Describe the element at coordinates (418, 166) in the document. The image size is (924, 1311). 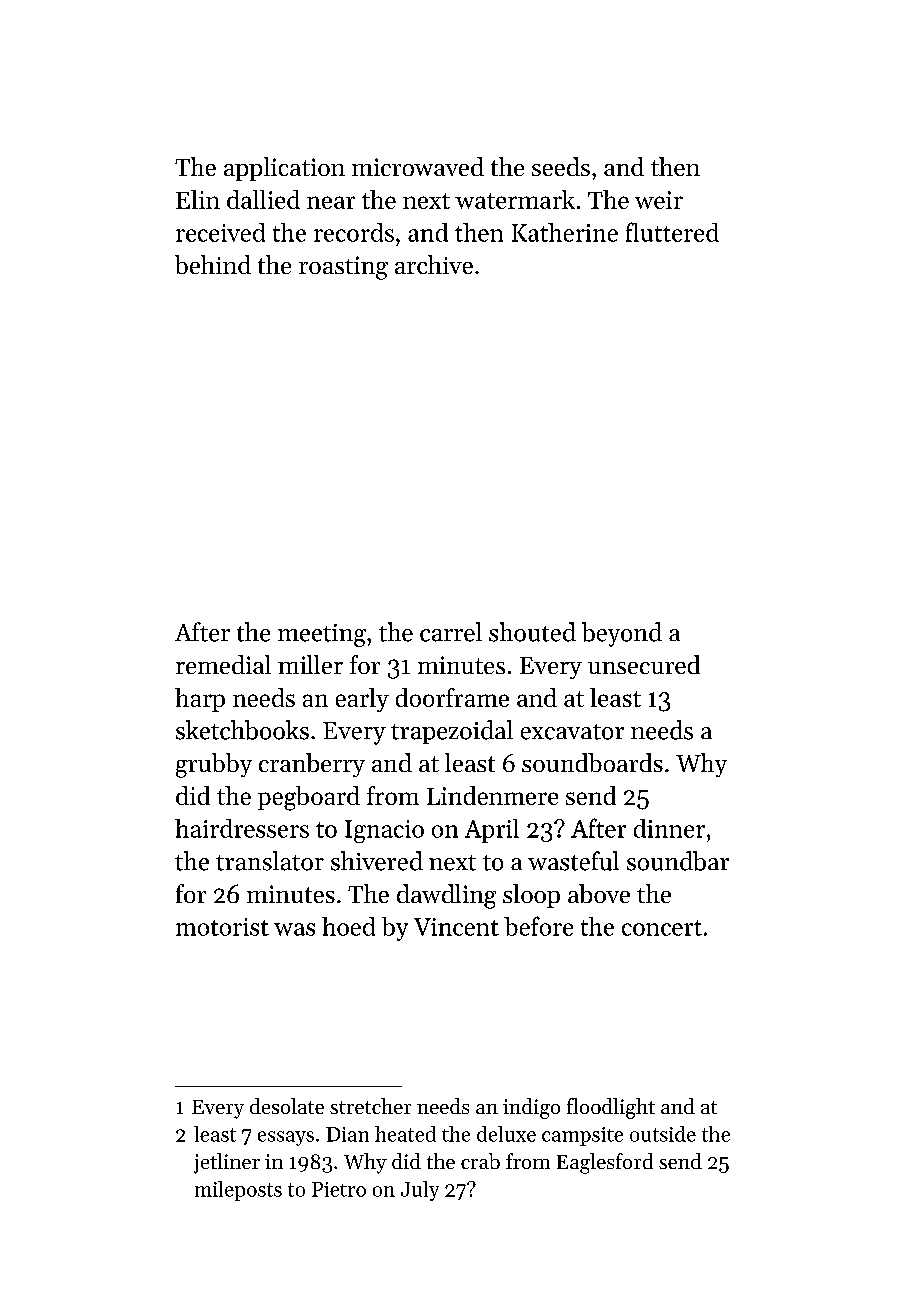
I see `microwaved` at that location.
